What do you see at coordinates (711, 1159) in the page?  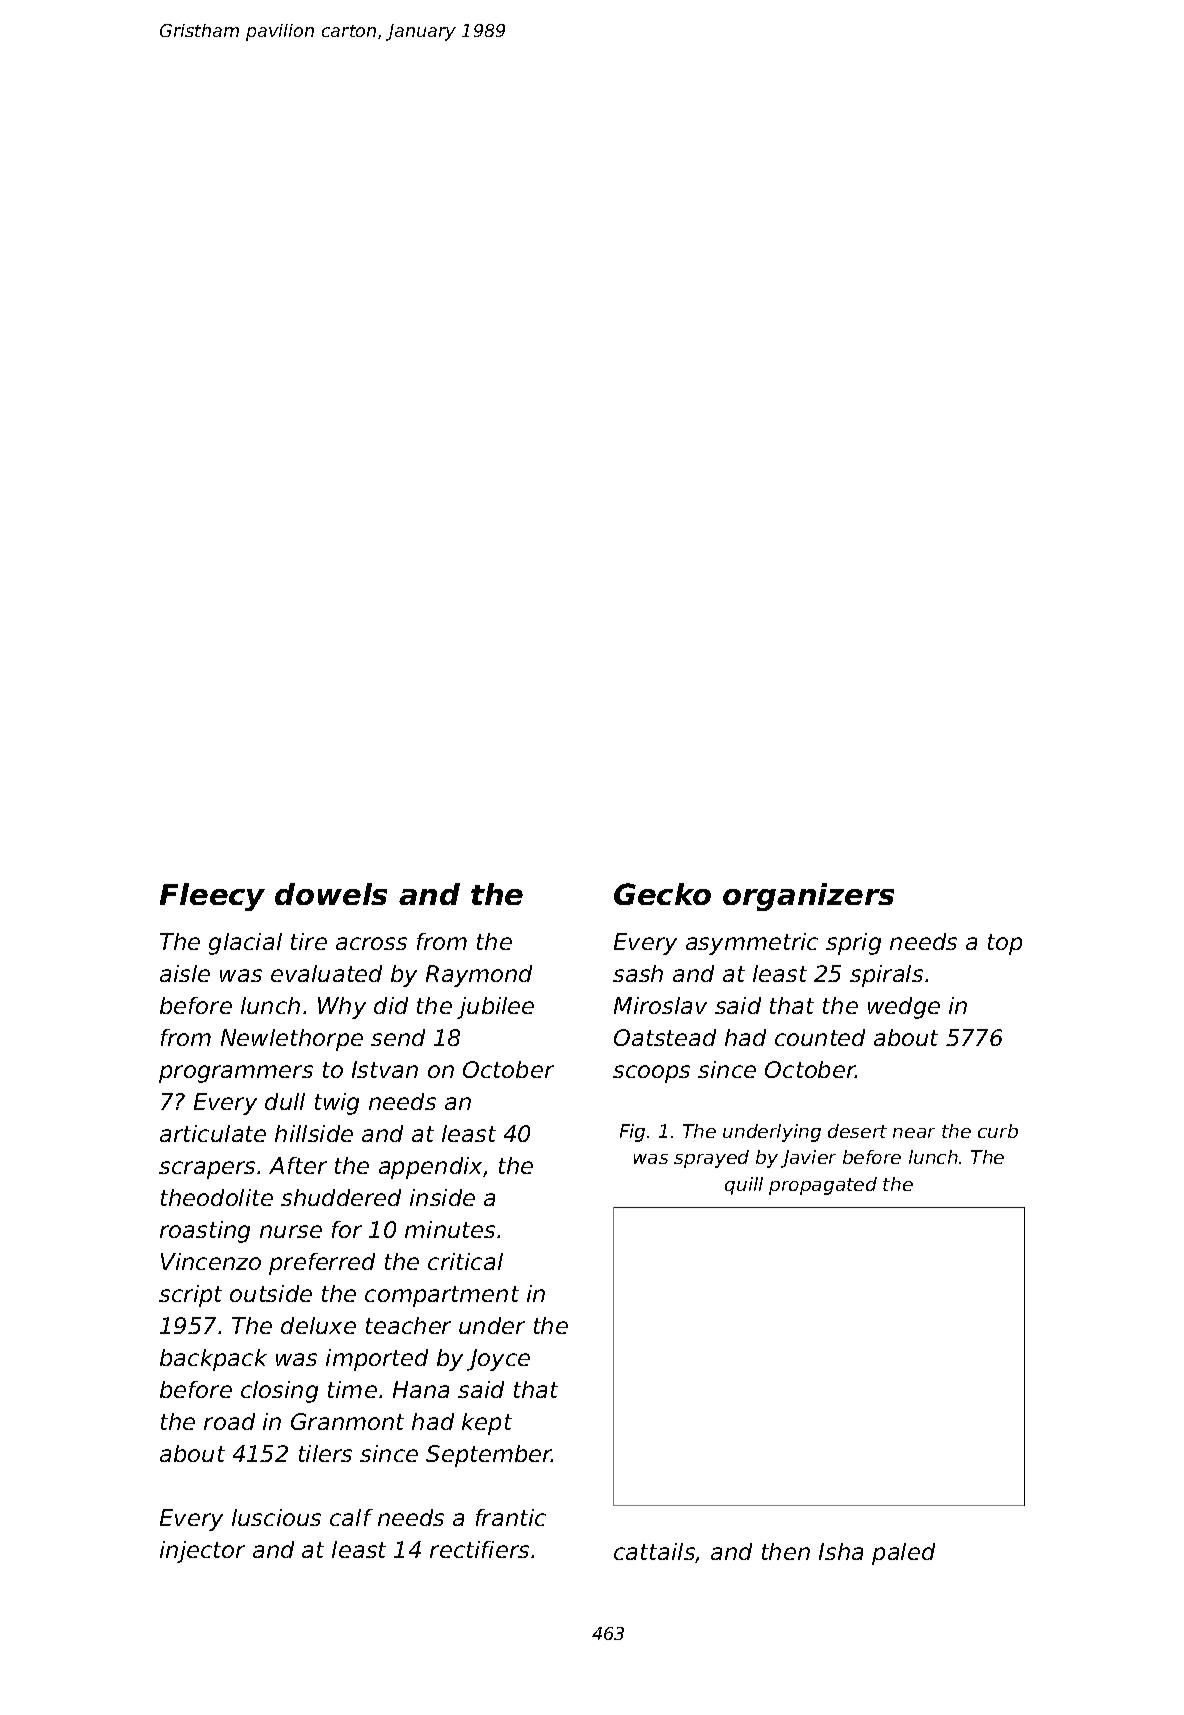 I see `sprayed` at bounding box center [711, 1159].
